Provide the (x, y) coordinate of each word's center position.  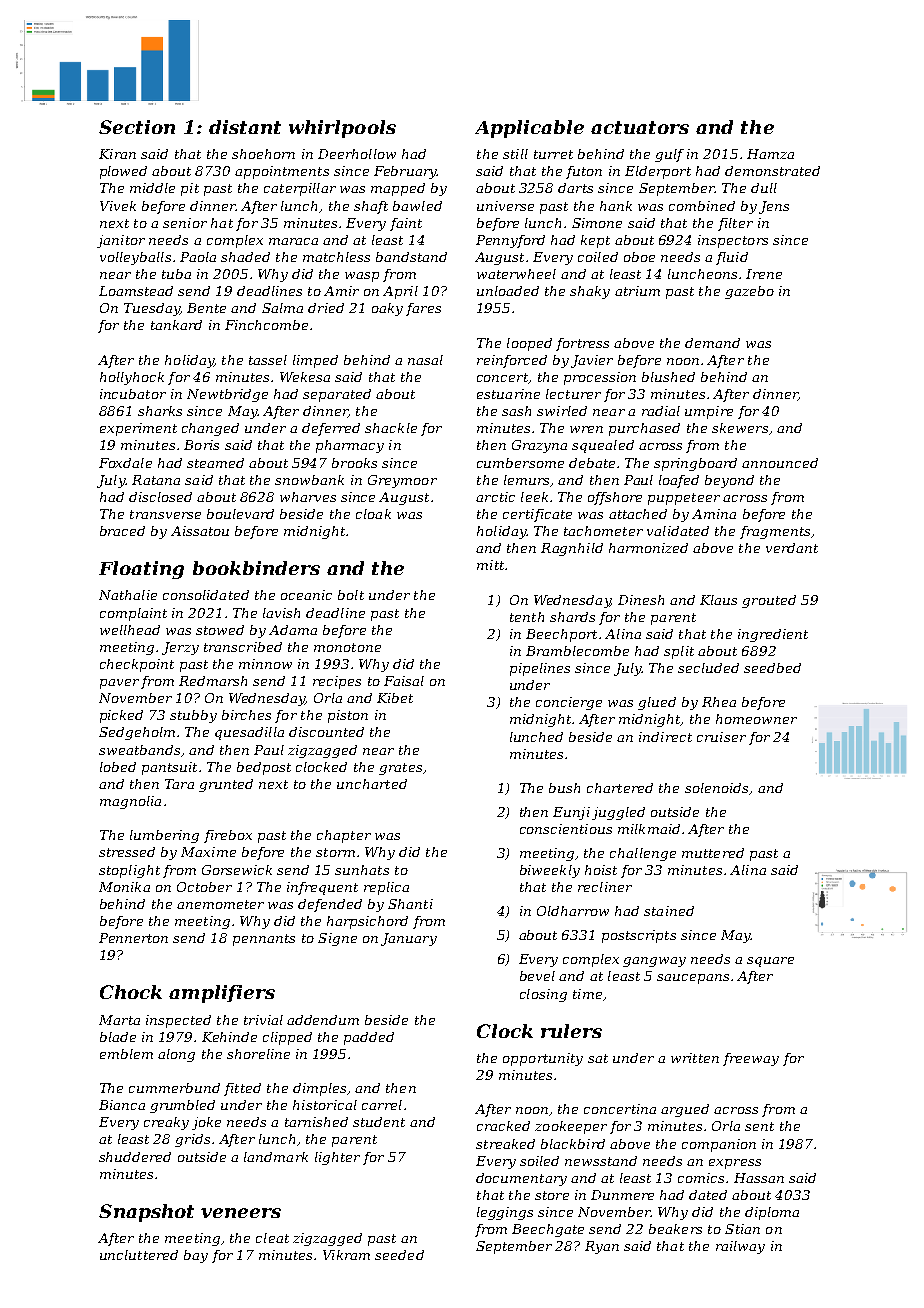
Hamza (770, 154)
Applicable (529, 129)
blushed (668, 377)
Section (137, 127)
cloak (373, 514)
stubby (193, 716)
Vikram (346, 1255)
